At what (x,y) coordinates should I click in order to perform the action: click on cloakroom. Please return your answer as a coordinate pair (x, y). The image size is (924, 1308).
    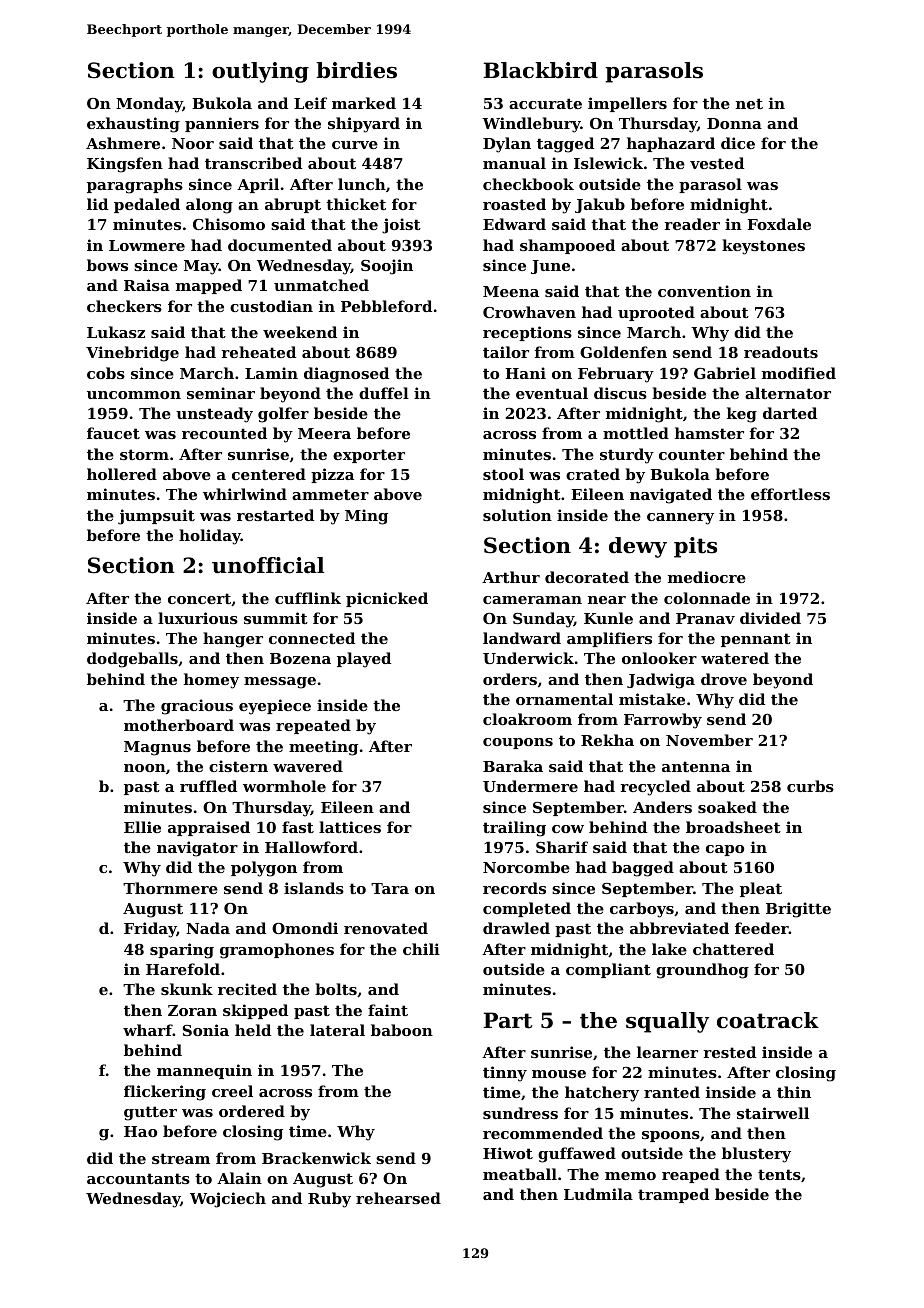
    Looking at the image, I should click on (527, 719).
